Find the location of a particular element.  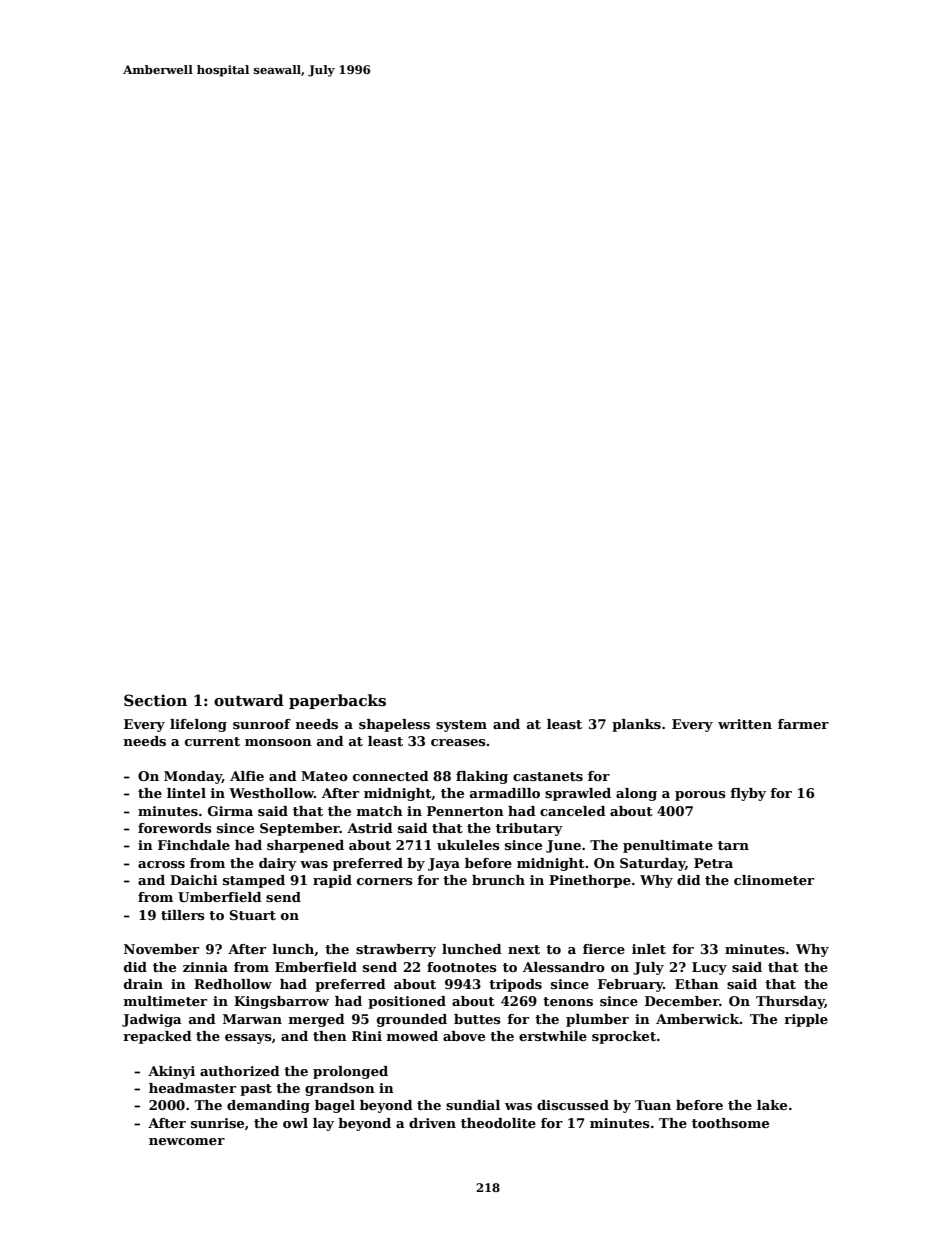

clinometer is located at coordinates (774, 880).
